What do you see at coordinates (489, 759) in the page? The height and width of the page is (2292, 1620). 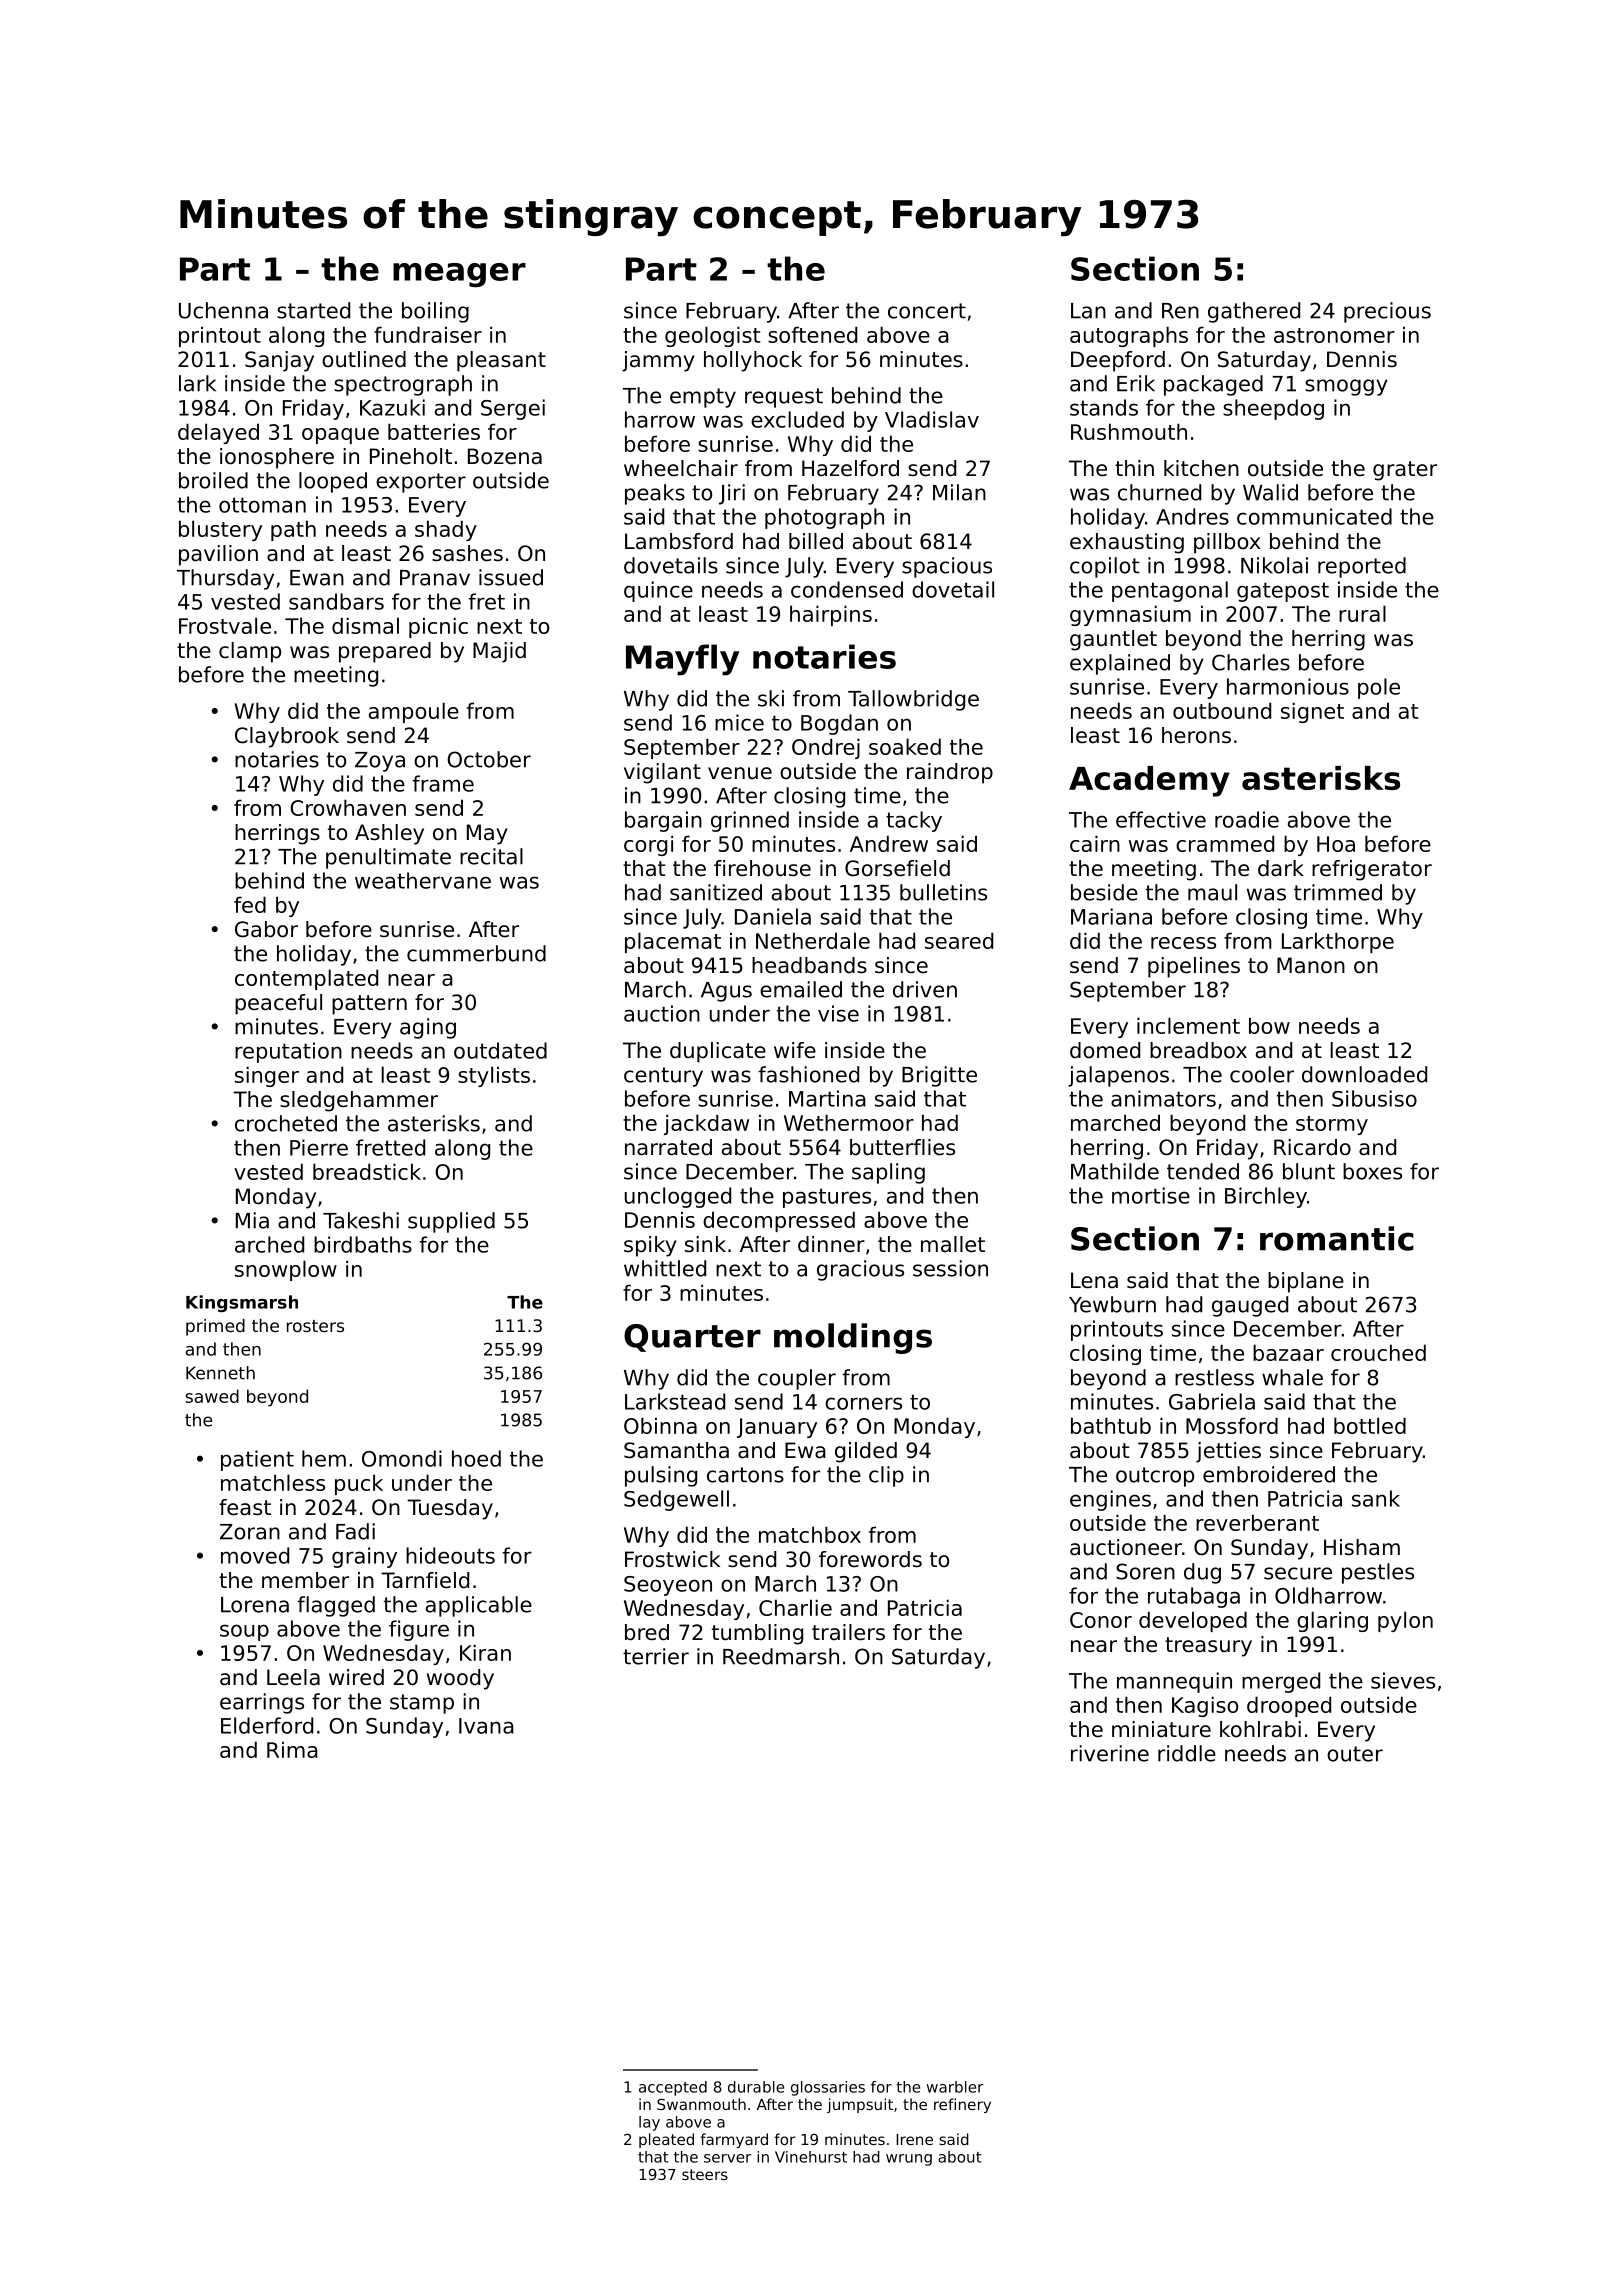 I see `October` at bounding box center [489, 759].
